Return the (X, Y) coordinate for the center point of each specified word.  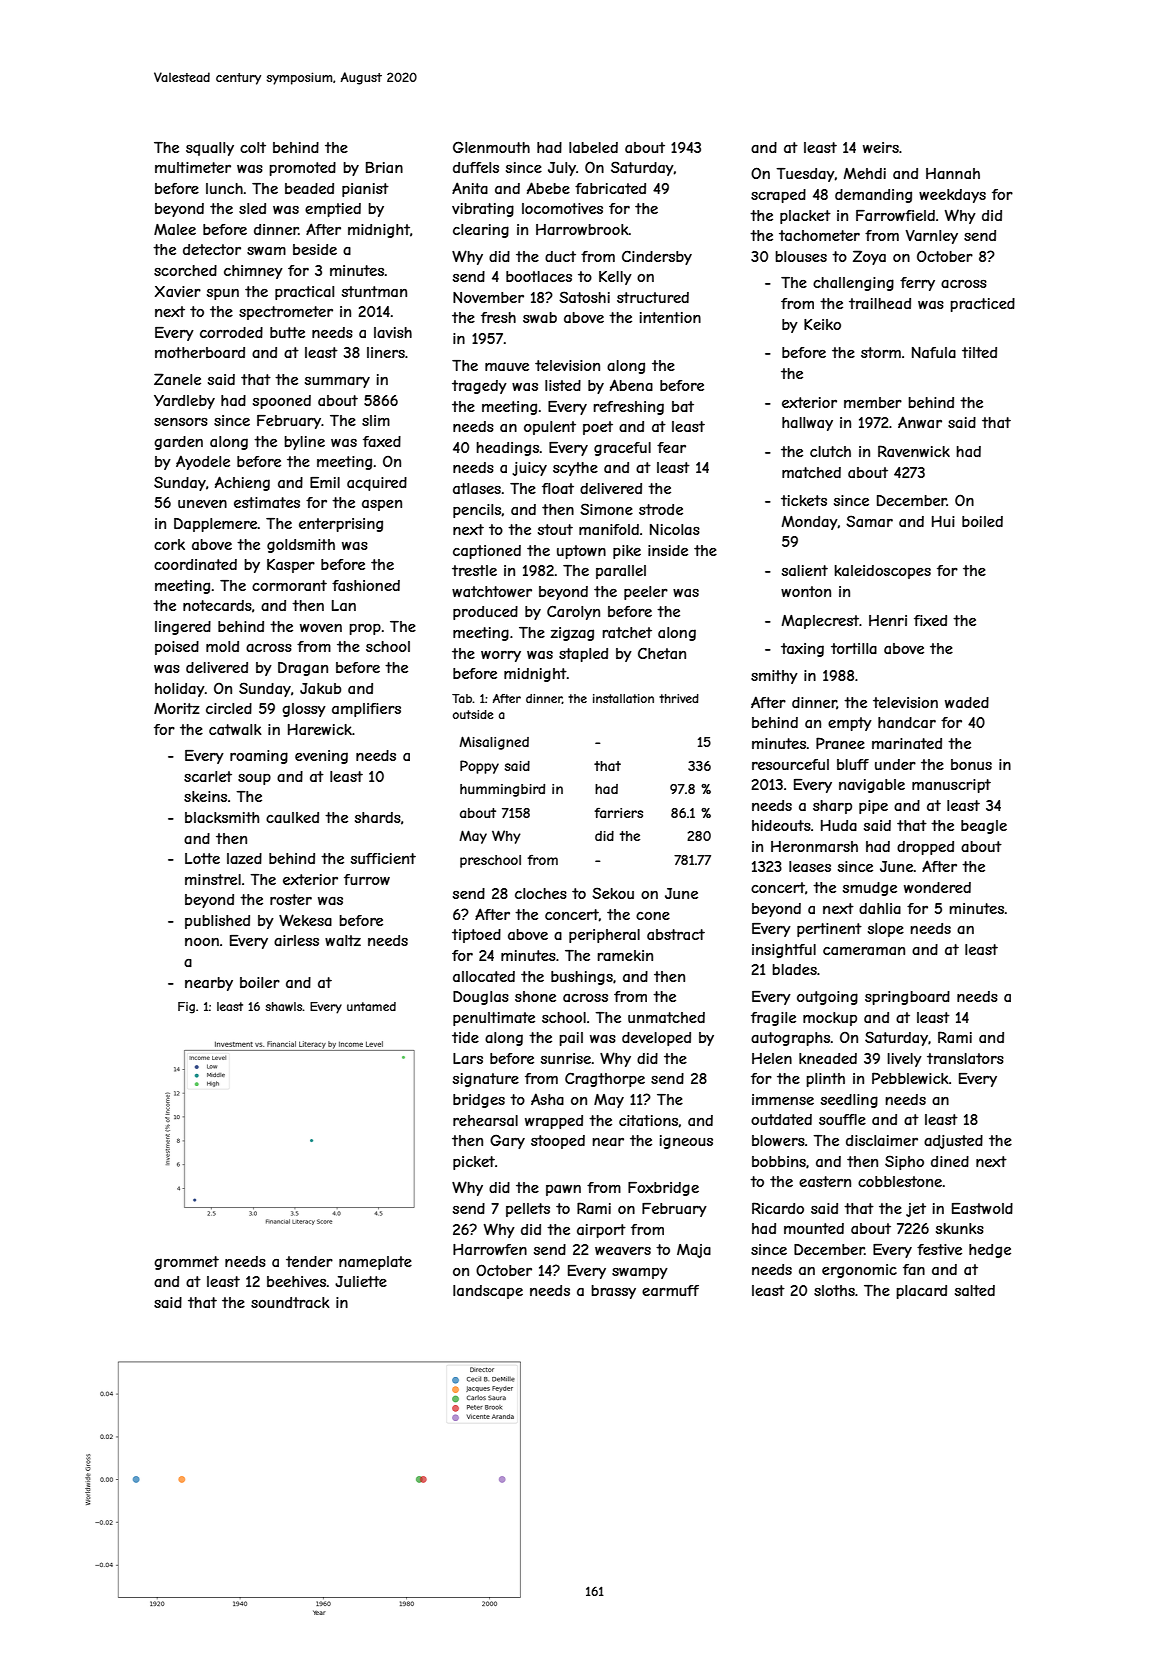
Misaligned (494, 743)
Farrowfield (895, 215)
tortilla (854, 648)
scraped (778, 196)
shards (378, 817)
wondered (937, 887)
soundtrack (290, 1302)
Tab (462, 698)
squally (210, 149)
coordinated (195, 564)
